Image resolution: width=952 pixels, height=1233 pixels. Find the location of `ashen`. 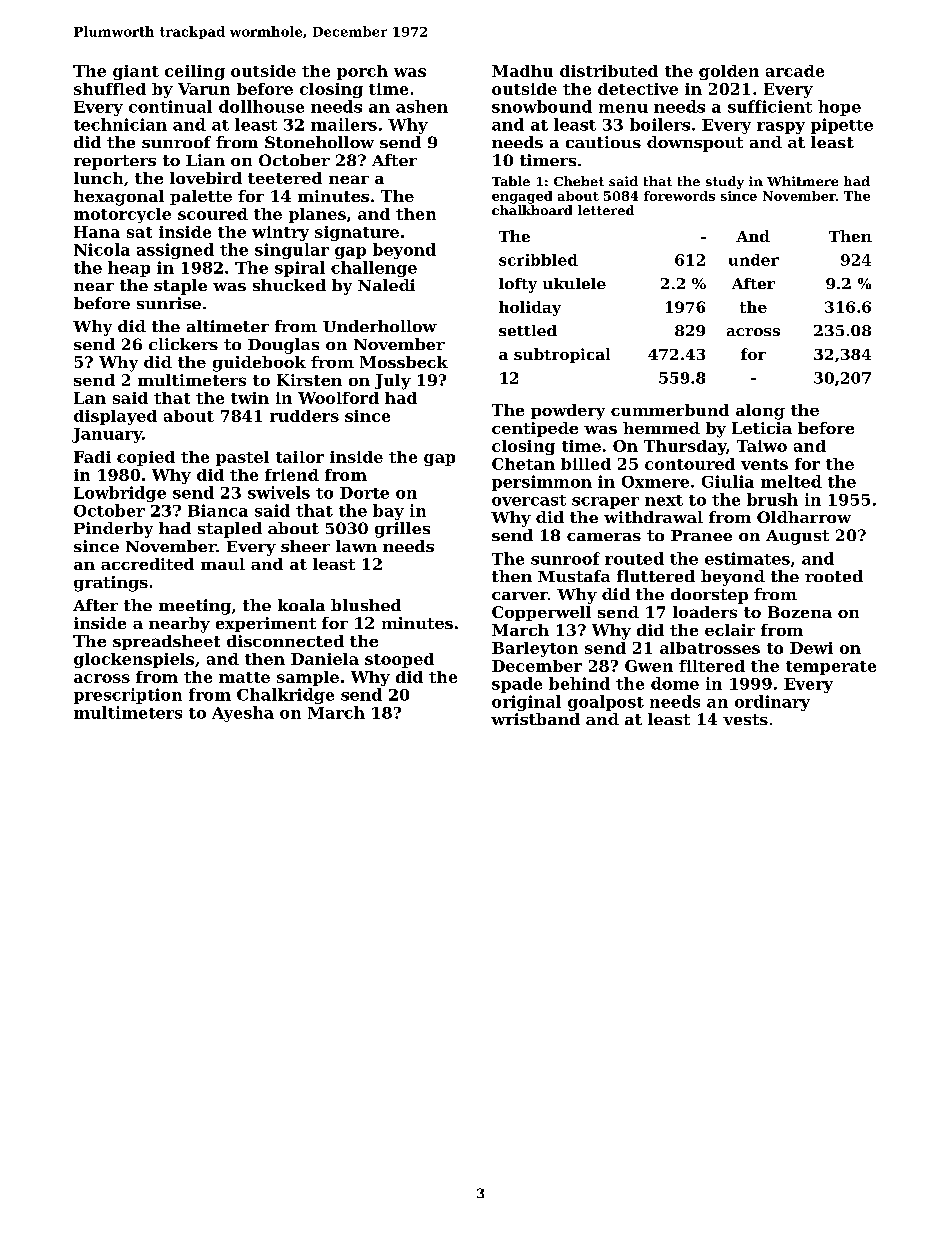

ashen is located at coordinates (422, 106).
